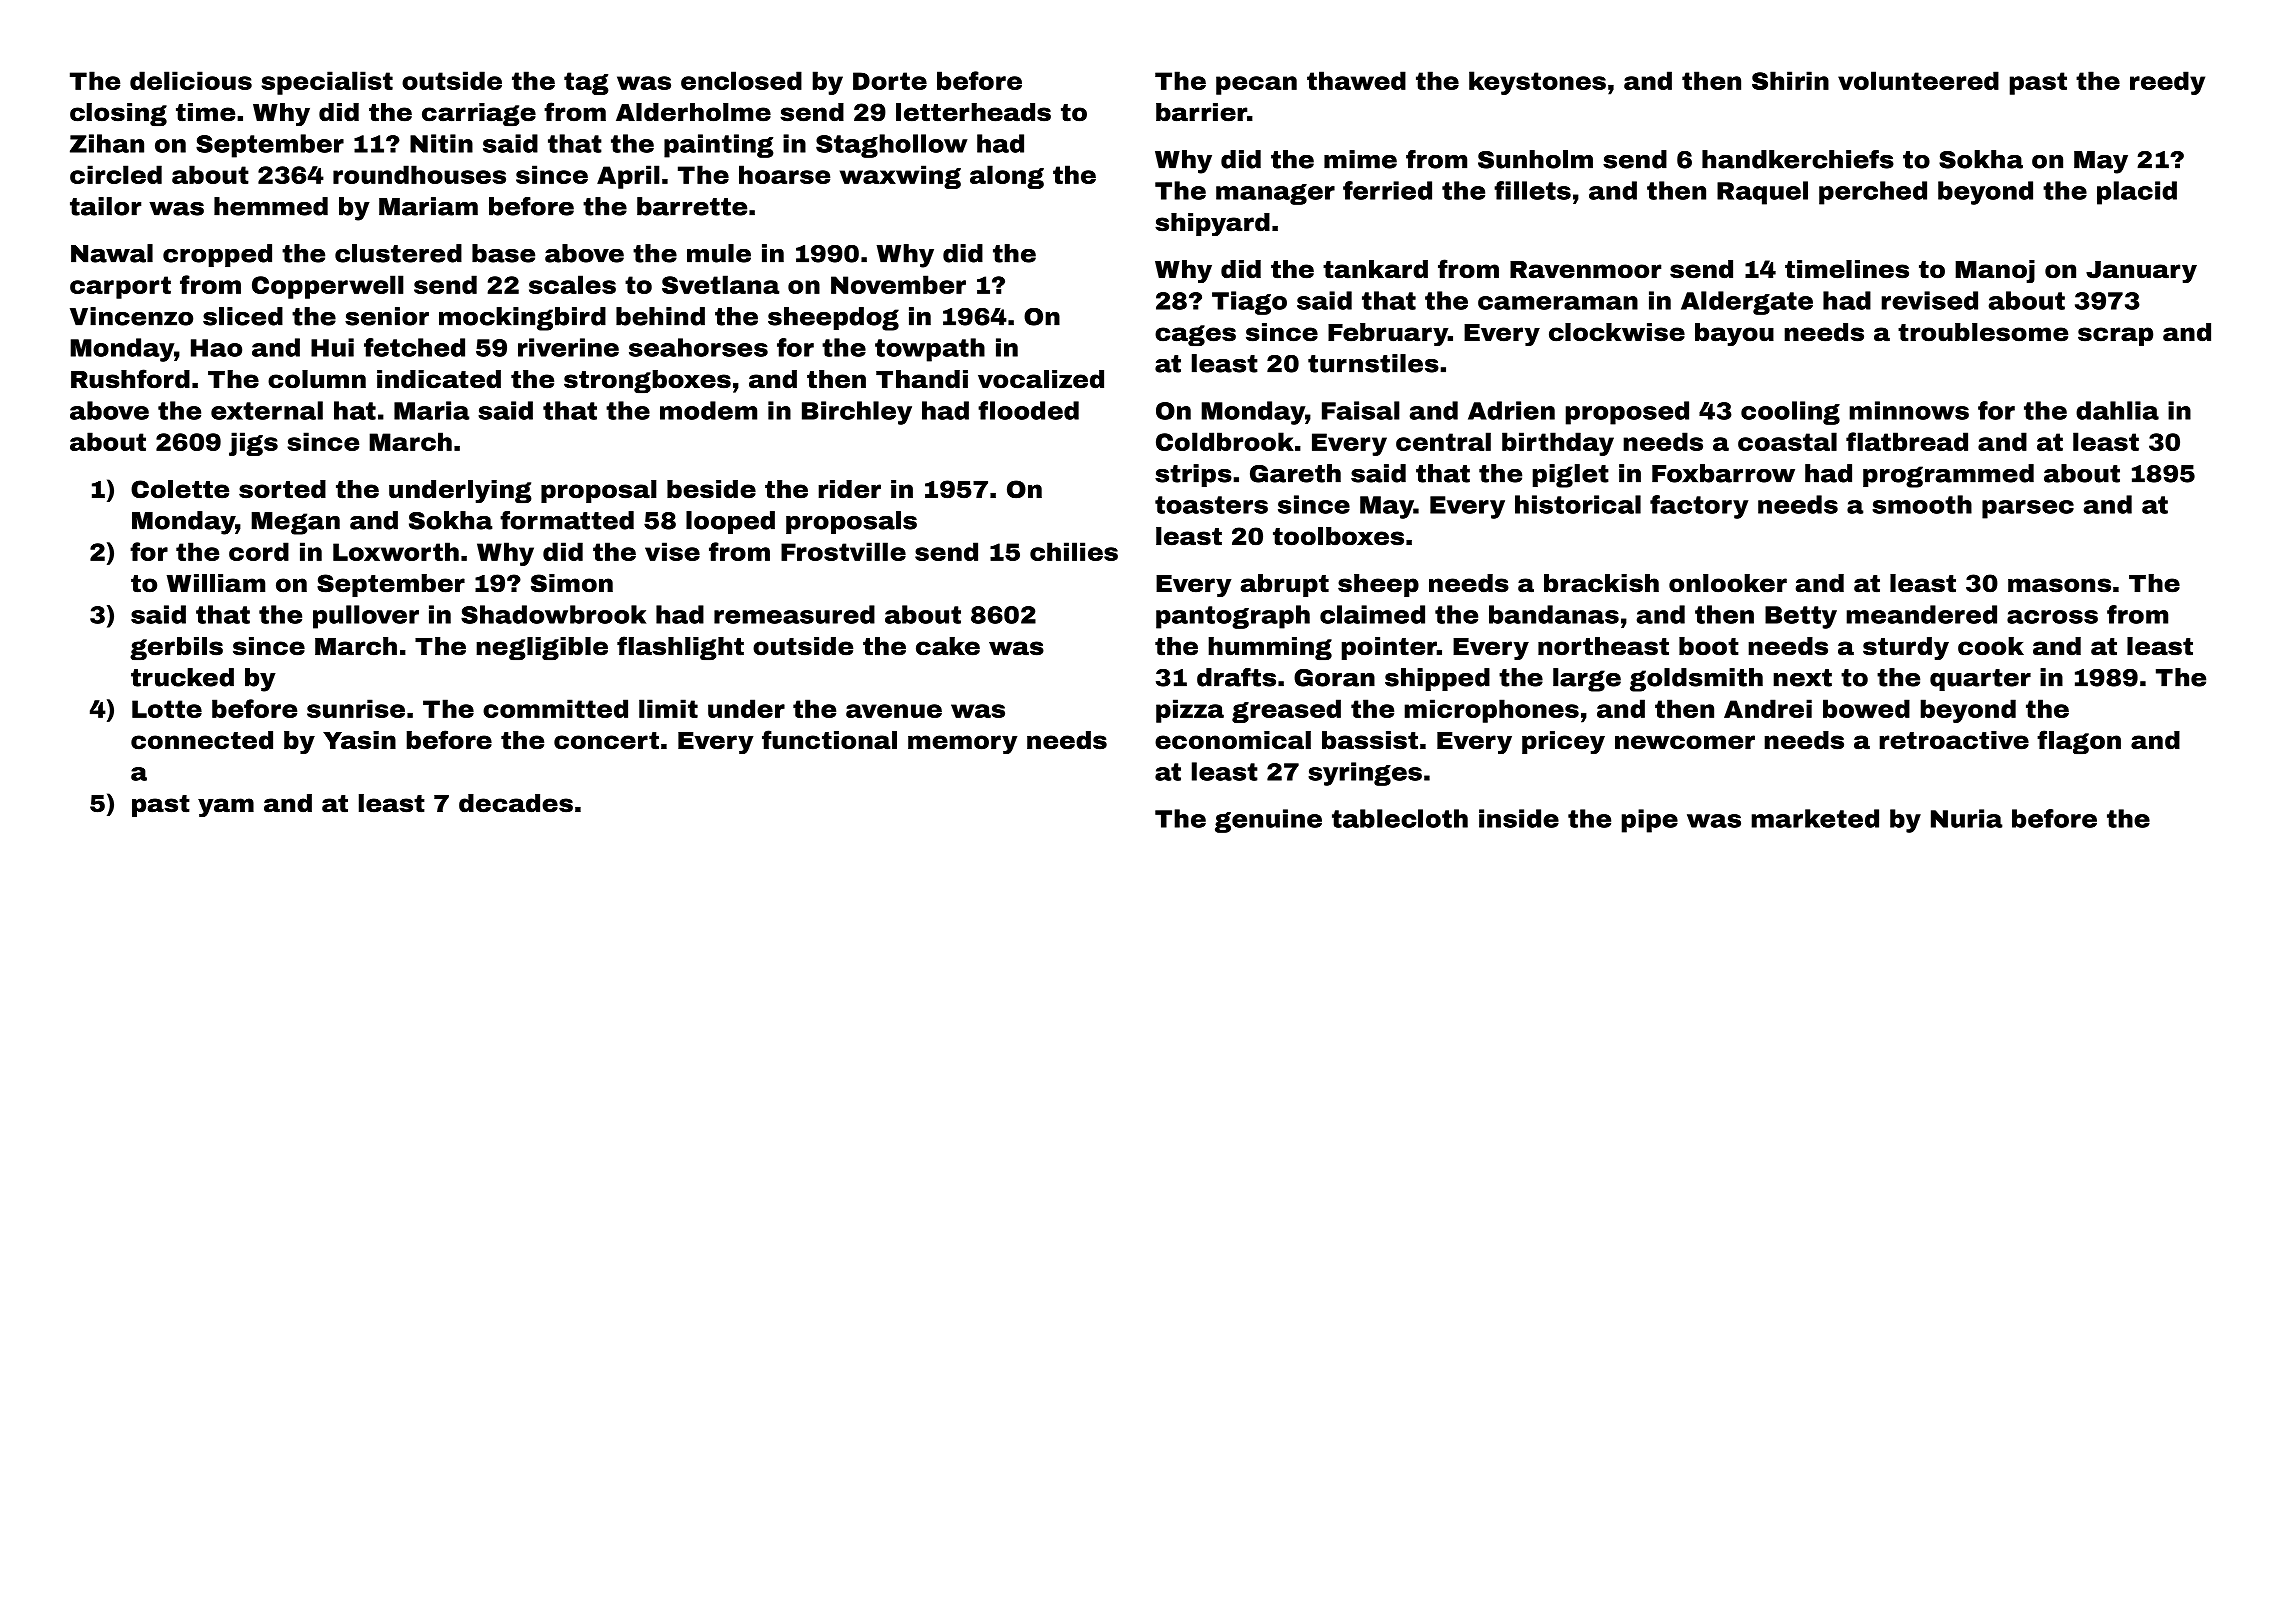 Image resolution: width=2282 pixels, height=1614 pixels. I want to click on keystones, so click(1537, 83).
